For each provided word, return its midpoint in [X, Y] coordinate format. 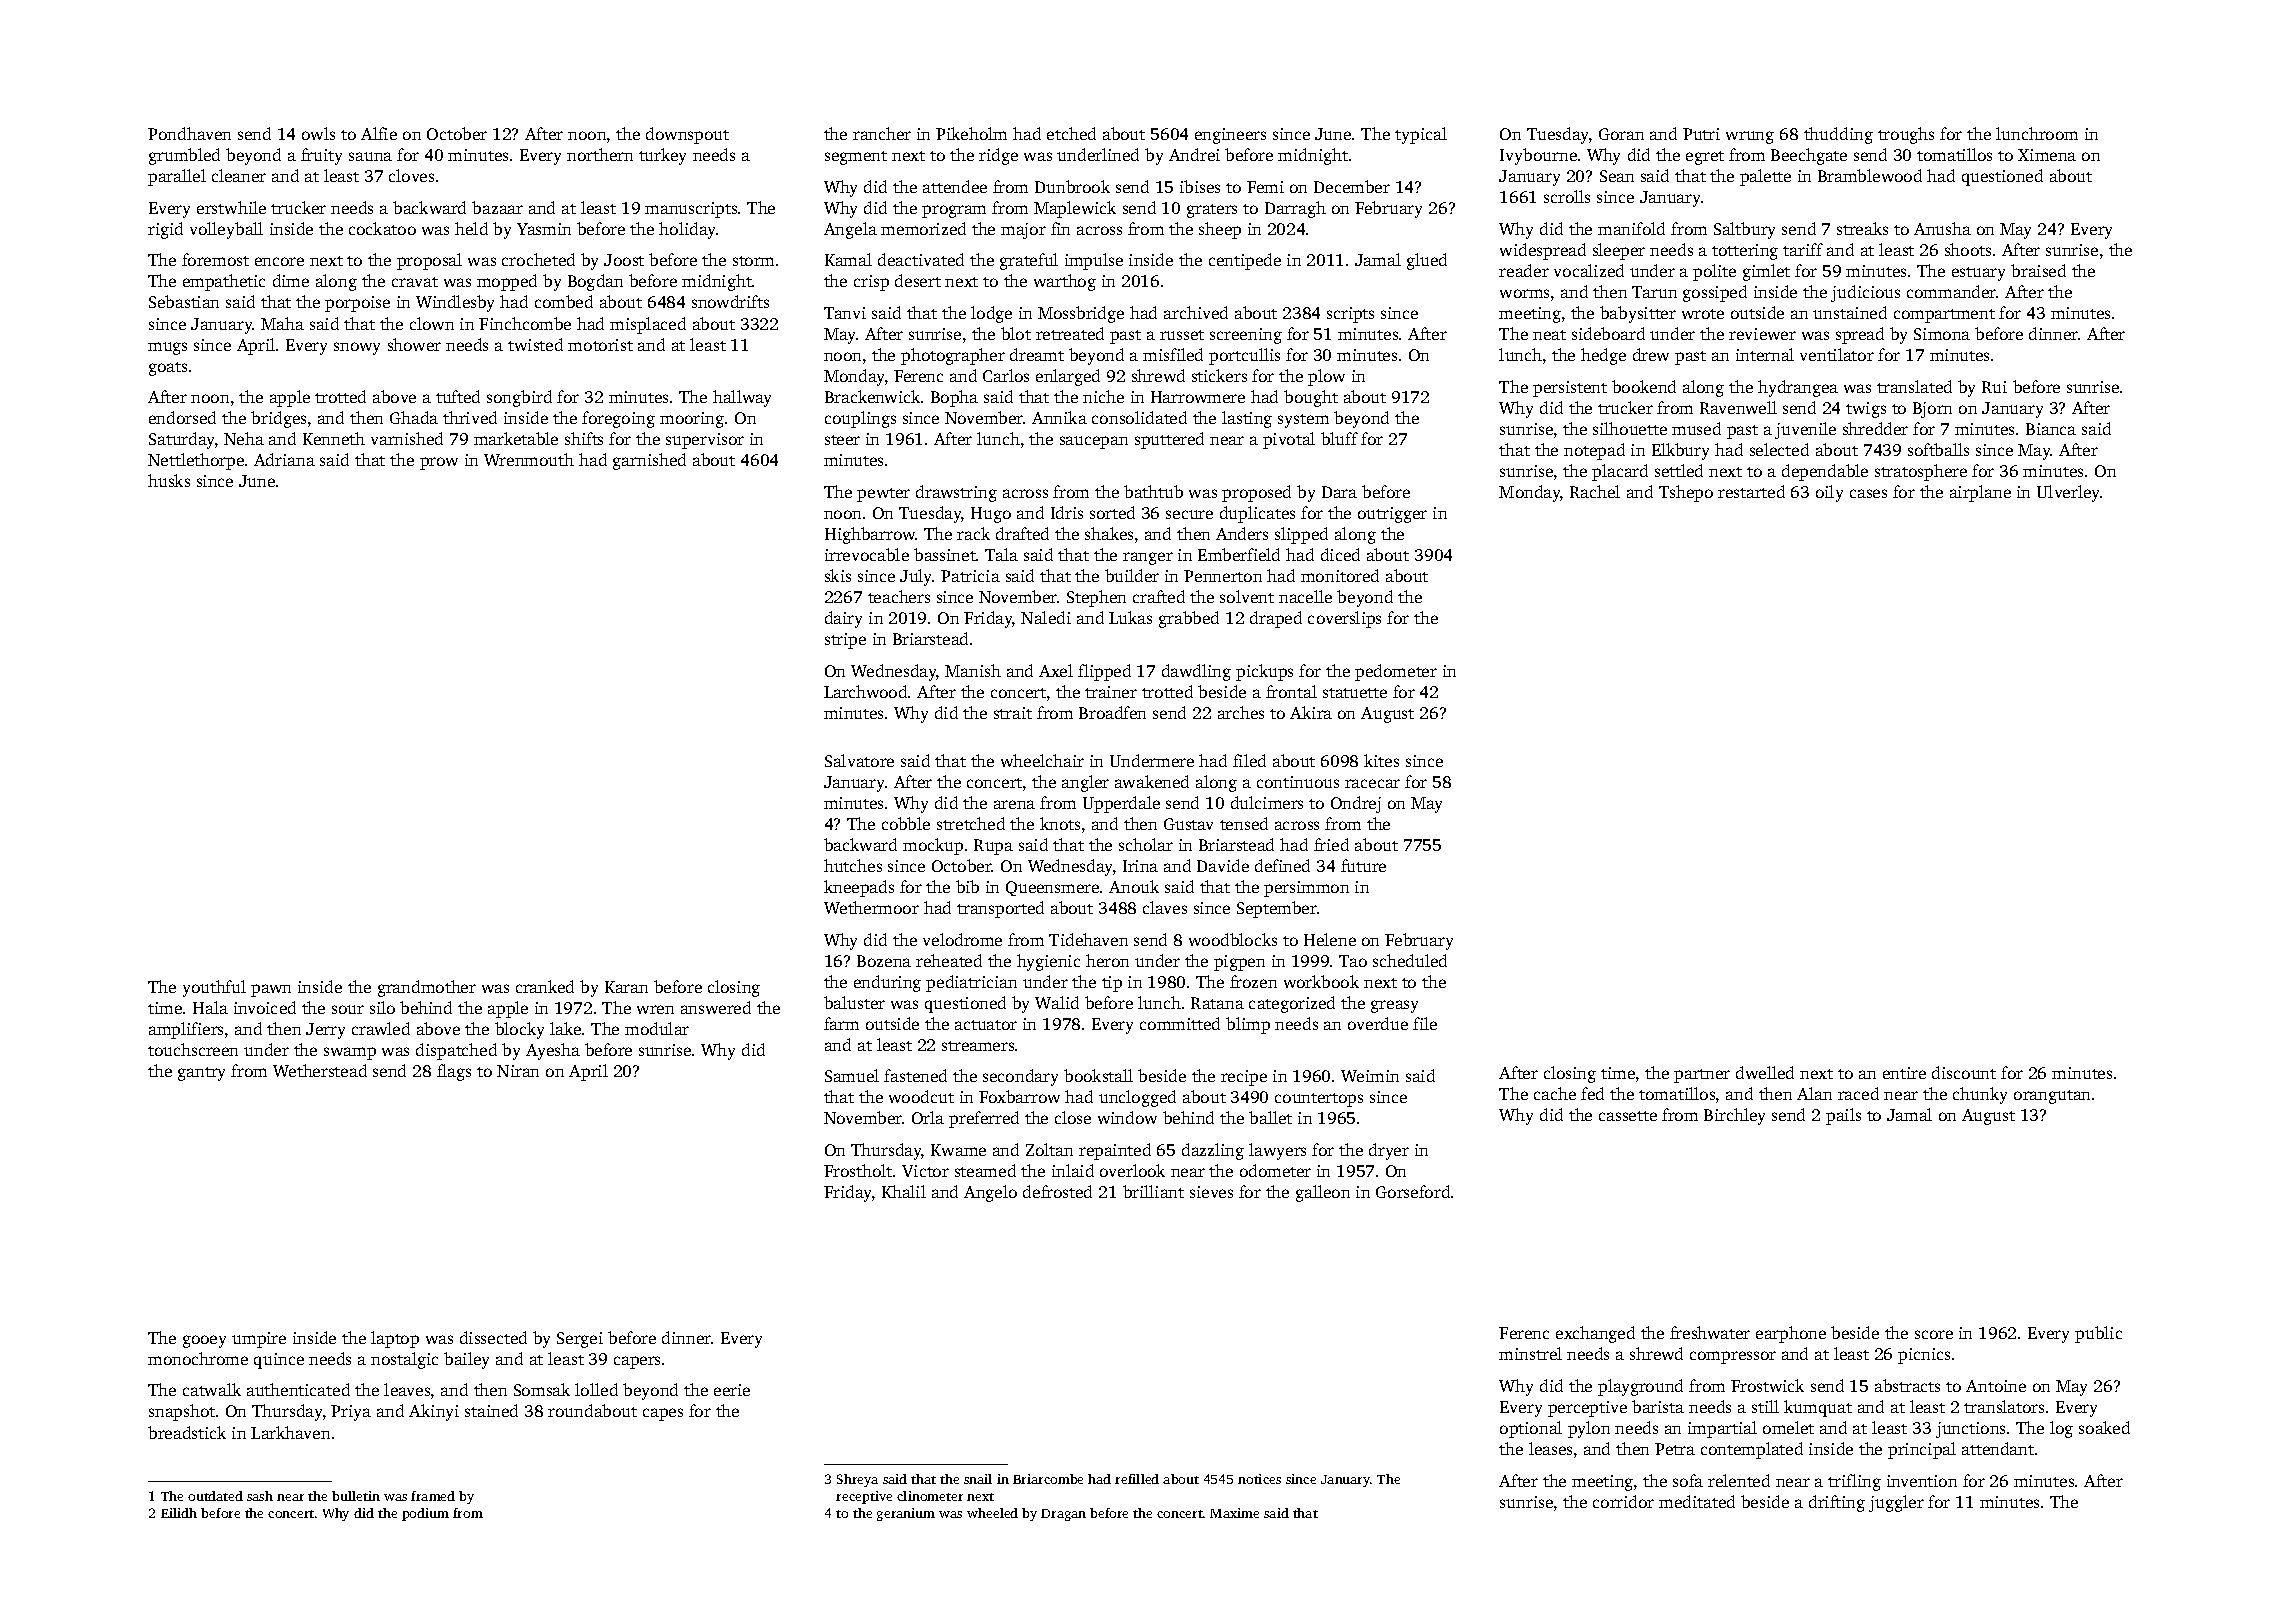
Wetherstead [320, 1070]
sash [260, 1496]
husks [169, 480]
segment [856, 158]
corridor [1623, 1501]
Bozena [884, 961]
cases [1868, 493]
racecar [1372, 783]
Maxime [1234, 1513]
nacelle [1305, 596]
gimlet [1766, 272]
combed [564, 301]
